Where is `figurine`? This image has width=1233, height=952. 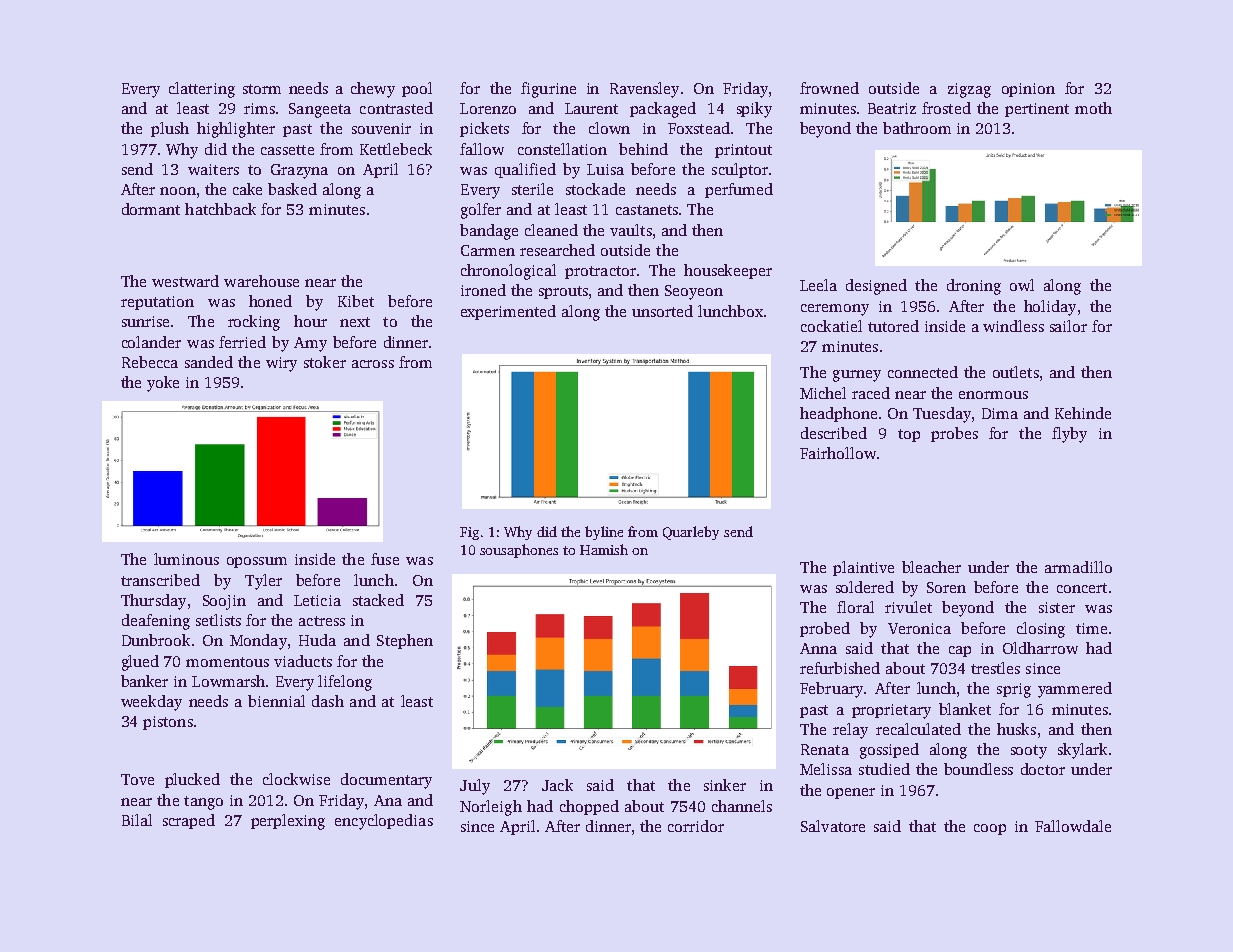
figurine is located at coordinates (548, 90).
